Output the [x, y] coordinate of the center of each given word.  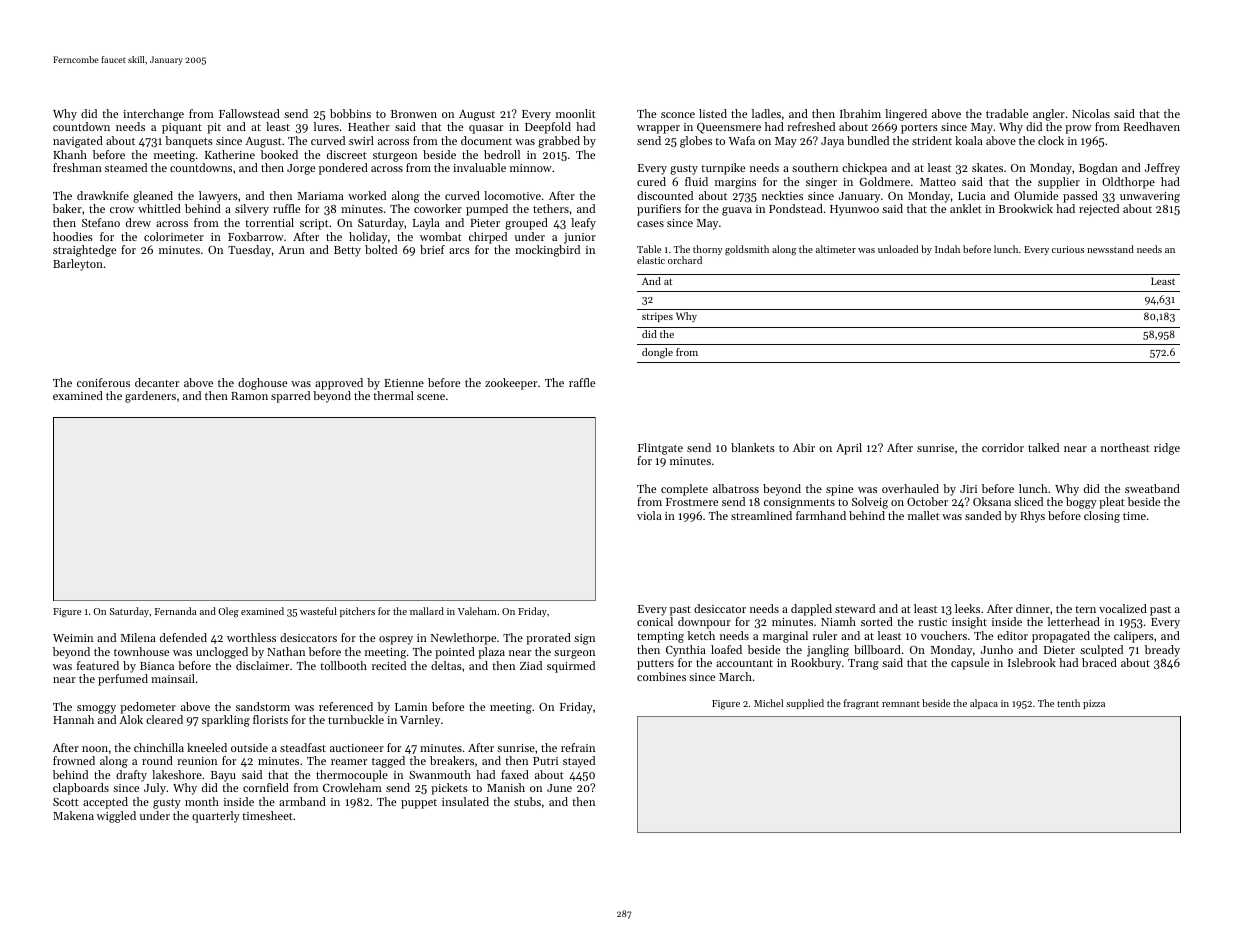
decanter [157, 382]
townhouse [141, 651]
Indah [947, 249]
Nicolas [1091, 113]
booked [279, 154]
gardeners [150, 397]
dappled [811, 610]
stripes [657, 317]
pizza [1094, 704]
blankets [753, 447]
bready [1162, 651]
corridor [1003, 447]
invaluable [479, 167]
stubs [527, 801]
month [202, 801]
